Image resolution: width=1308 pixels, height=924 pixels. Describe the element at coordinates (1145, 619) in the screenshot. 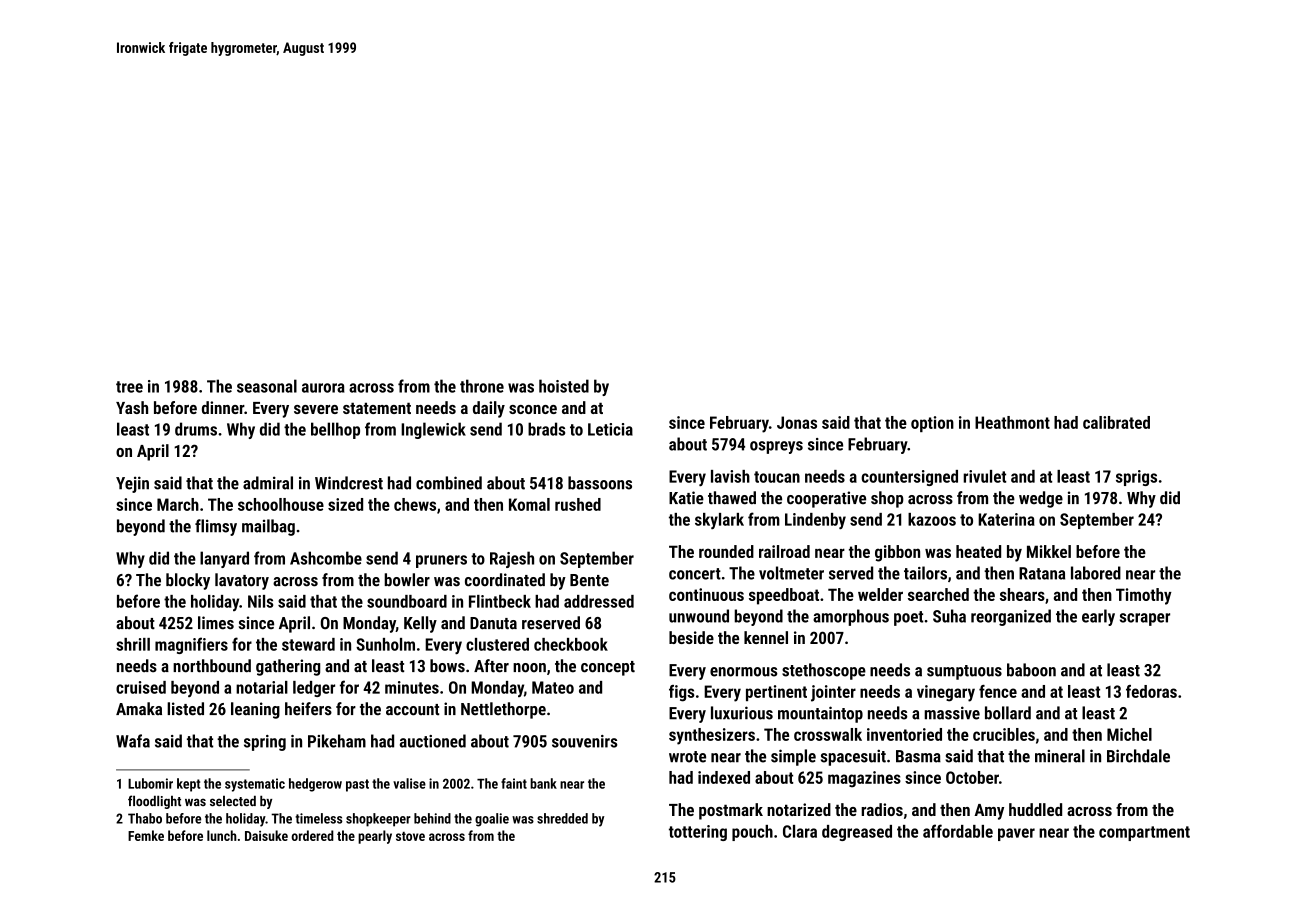

I see `scraper` at that location.
